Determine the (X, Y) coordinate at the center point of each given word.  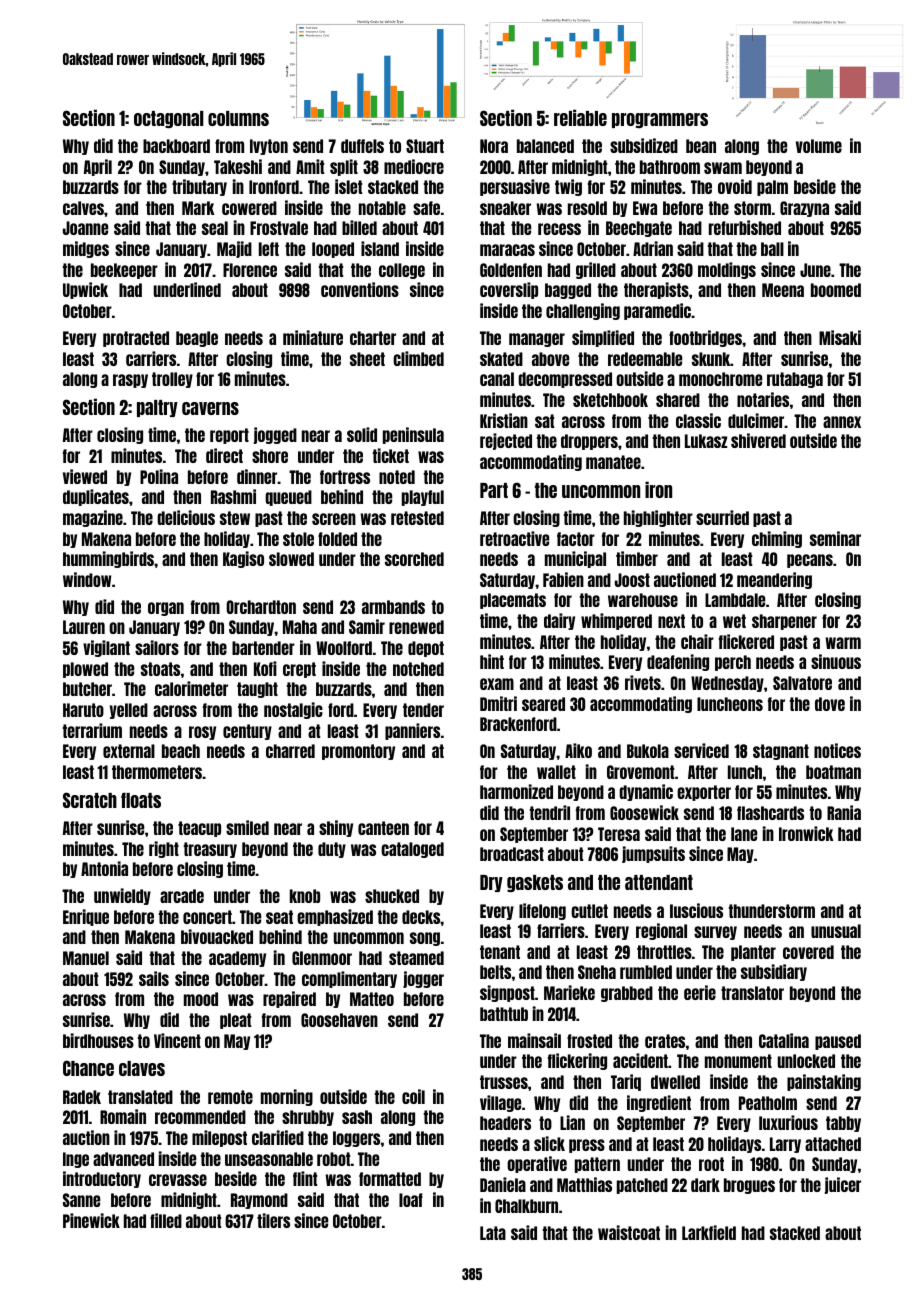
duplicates (96, 497)
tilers (273, 1220)
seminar (835, 538)
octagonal (169, 119)
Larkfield (709, 1232)
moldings (727, 270)
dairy (559, 621)
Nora (494, 146)
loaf (411, 1200)
